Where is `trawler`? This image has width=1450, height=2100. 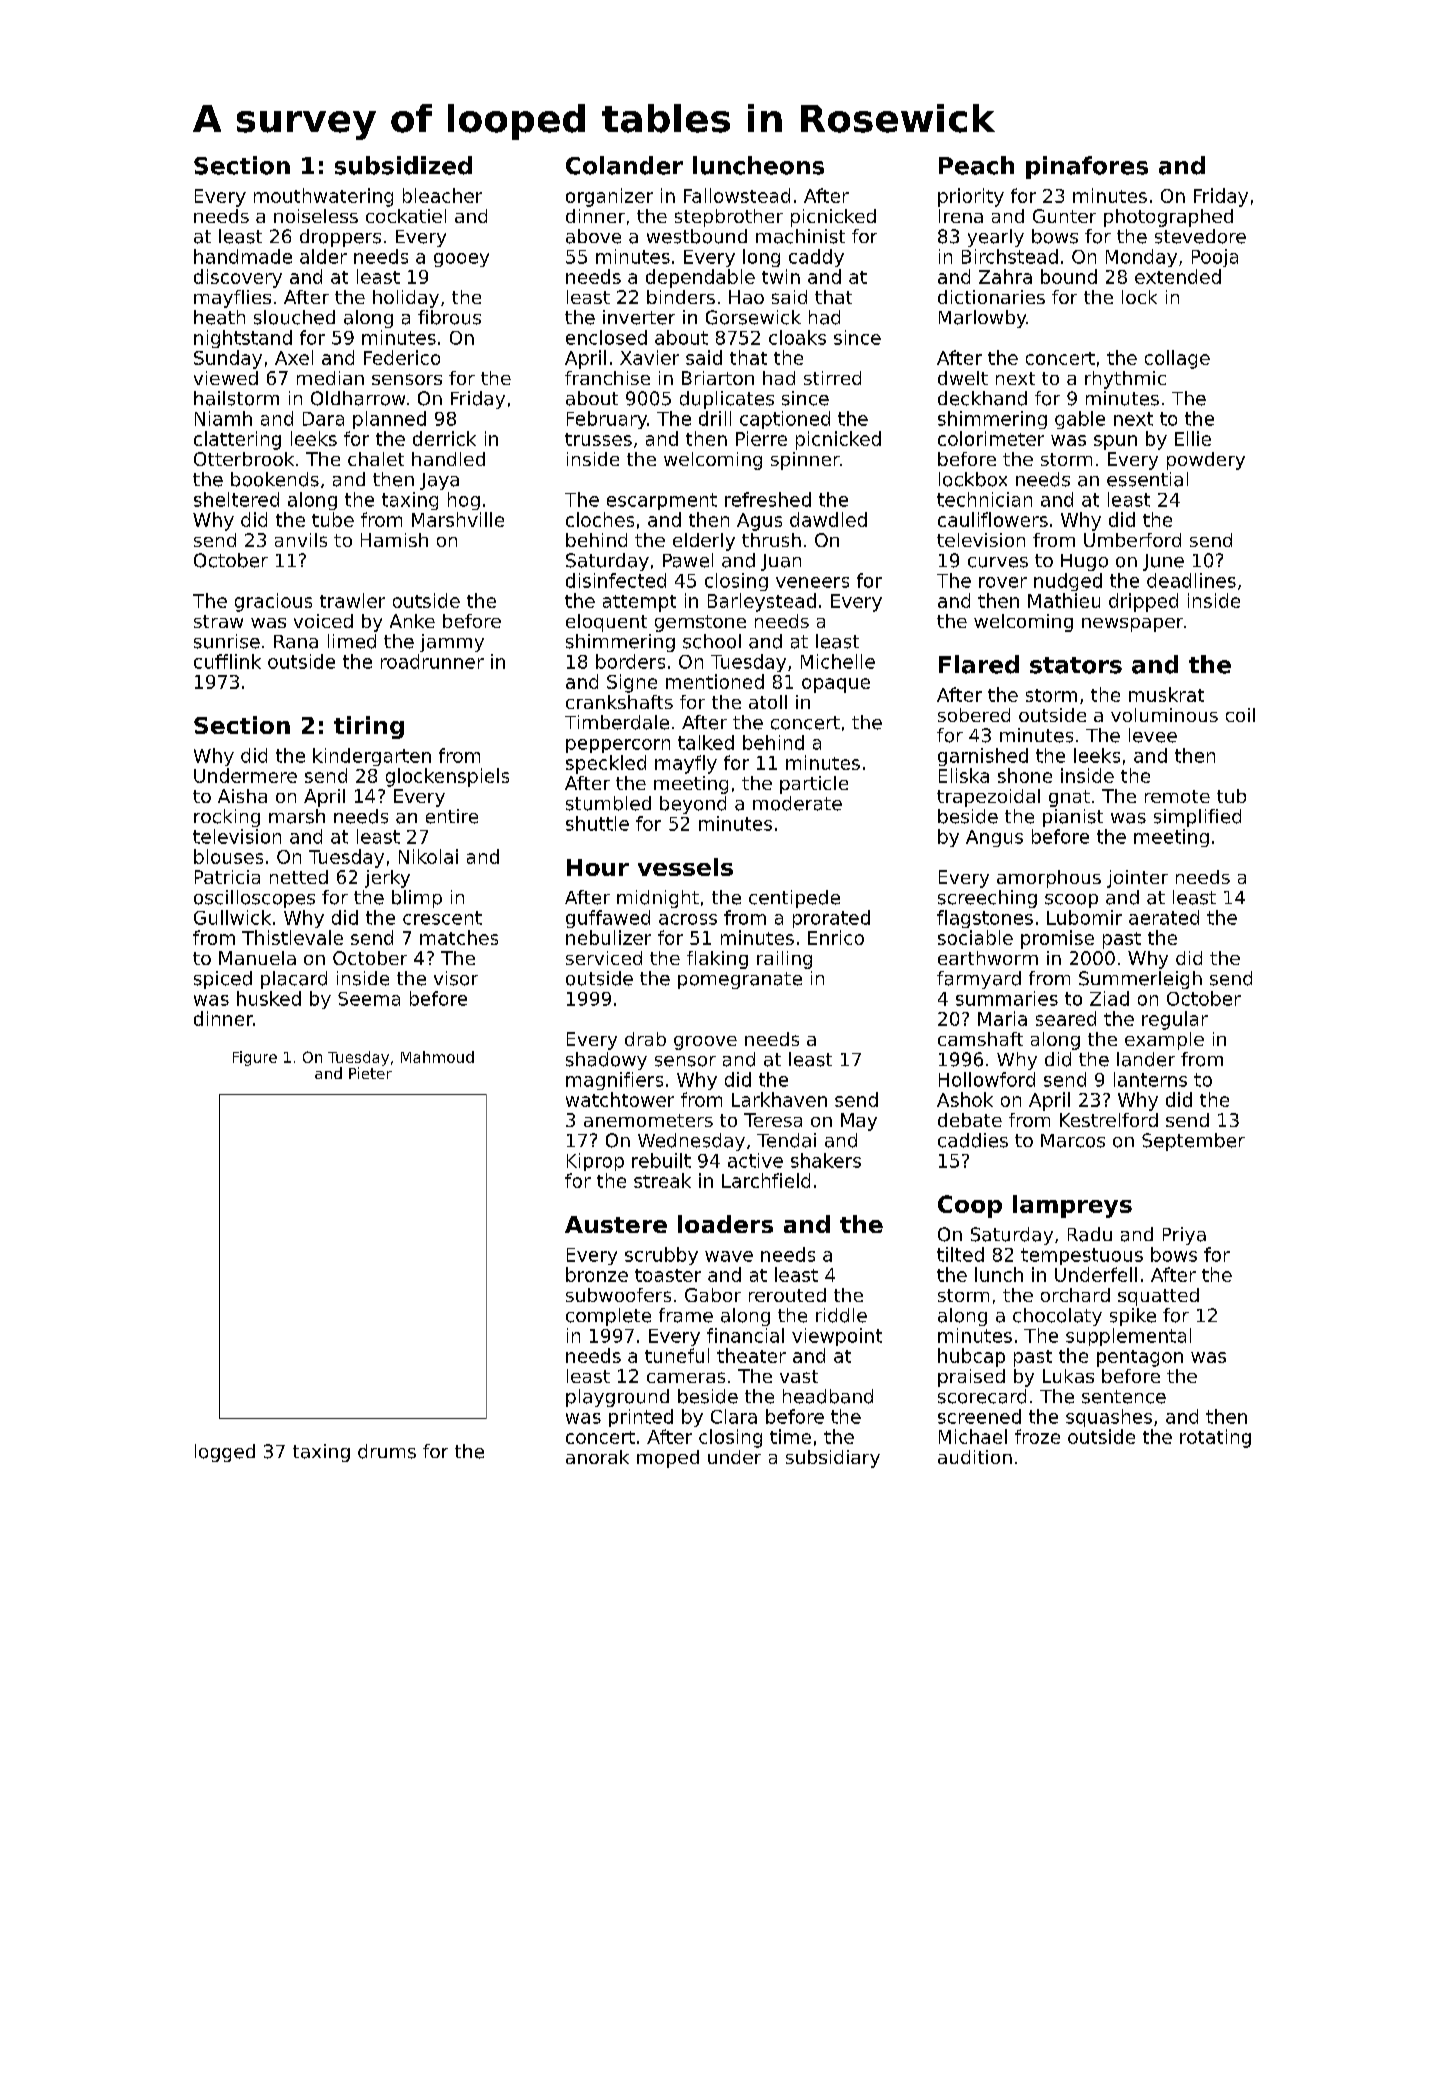
trawler is located at coordinates (352, 600).
